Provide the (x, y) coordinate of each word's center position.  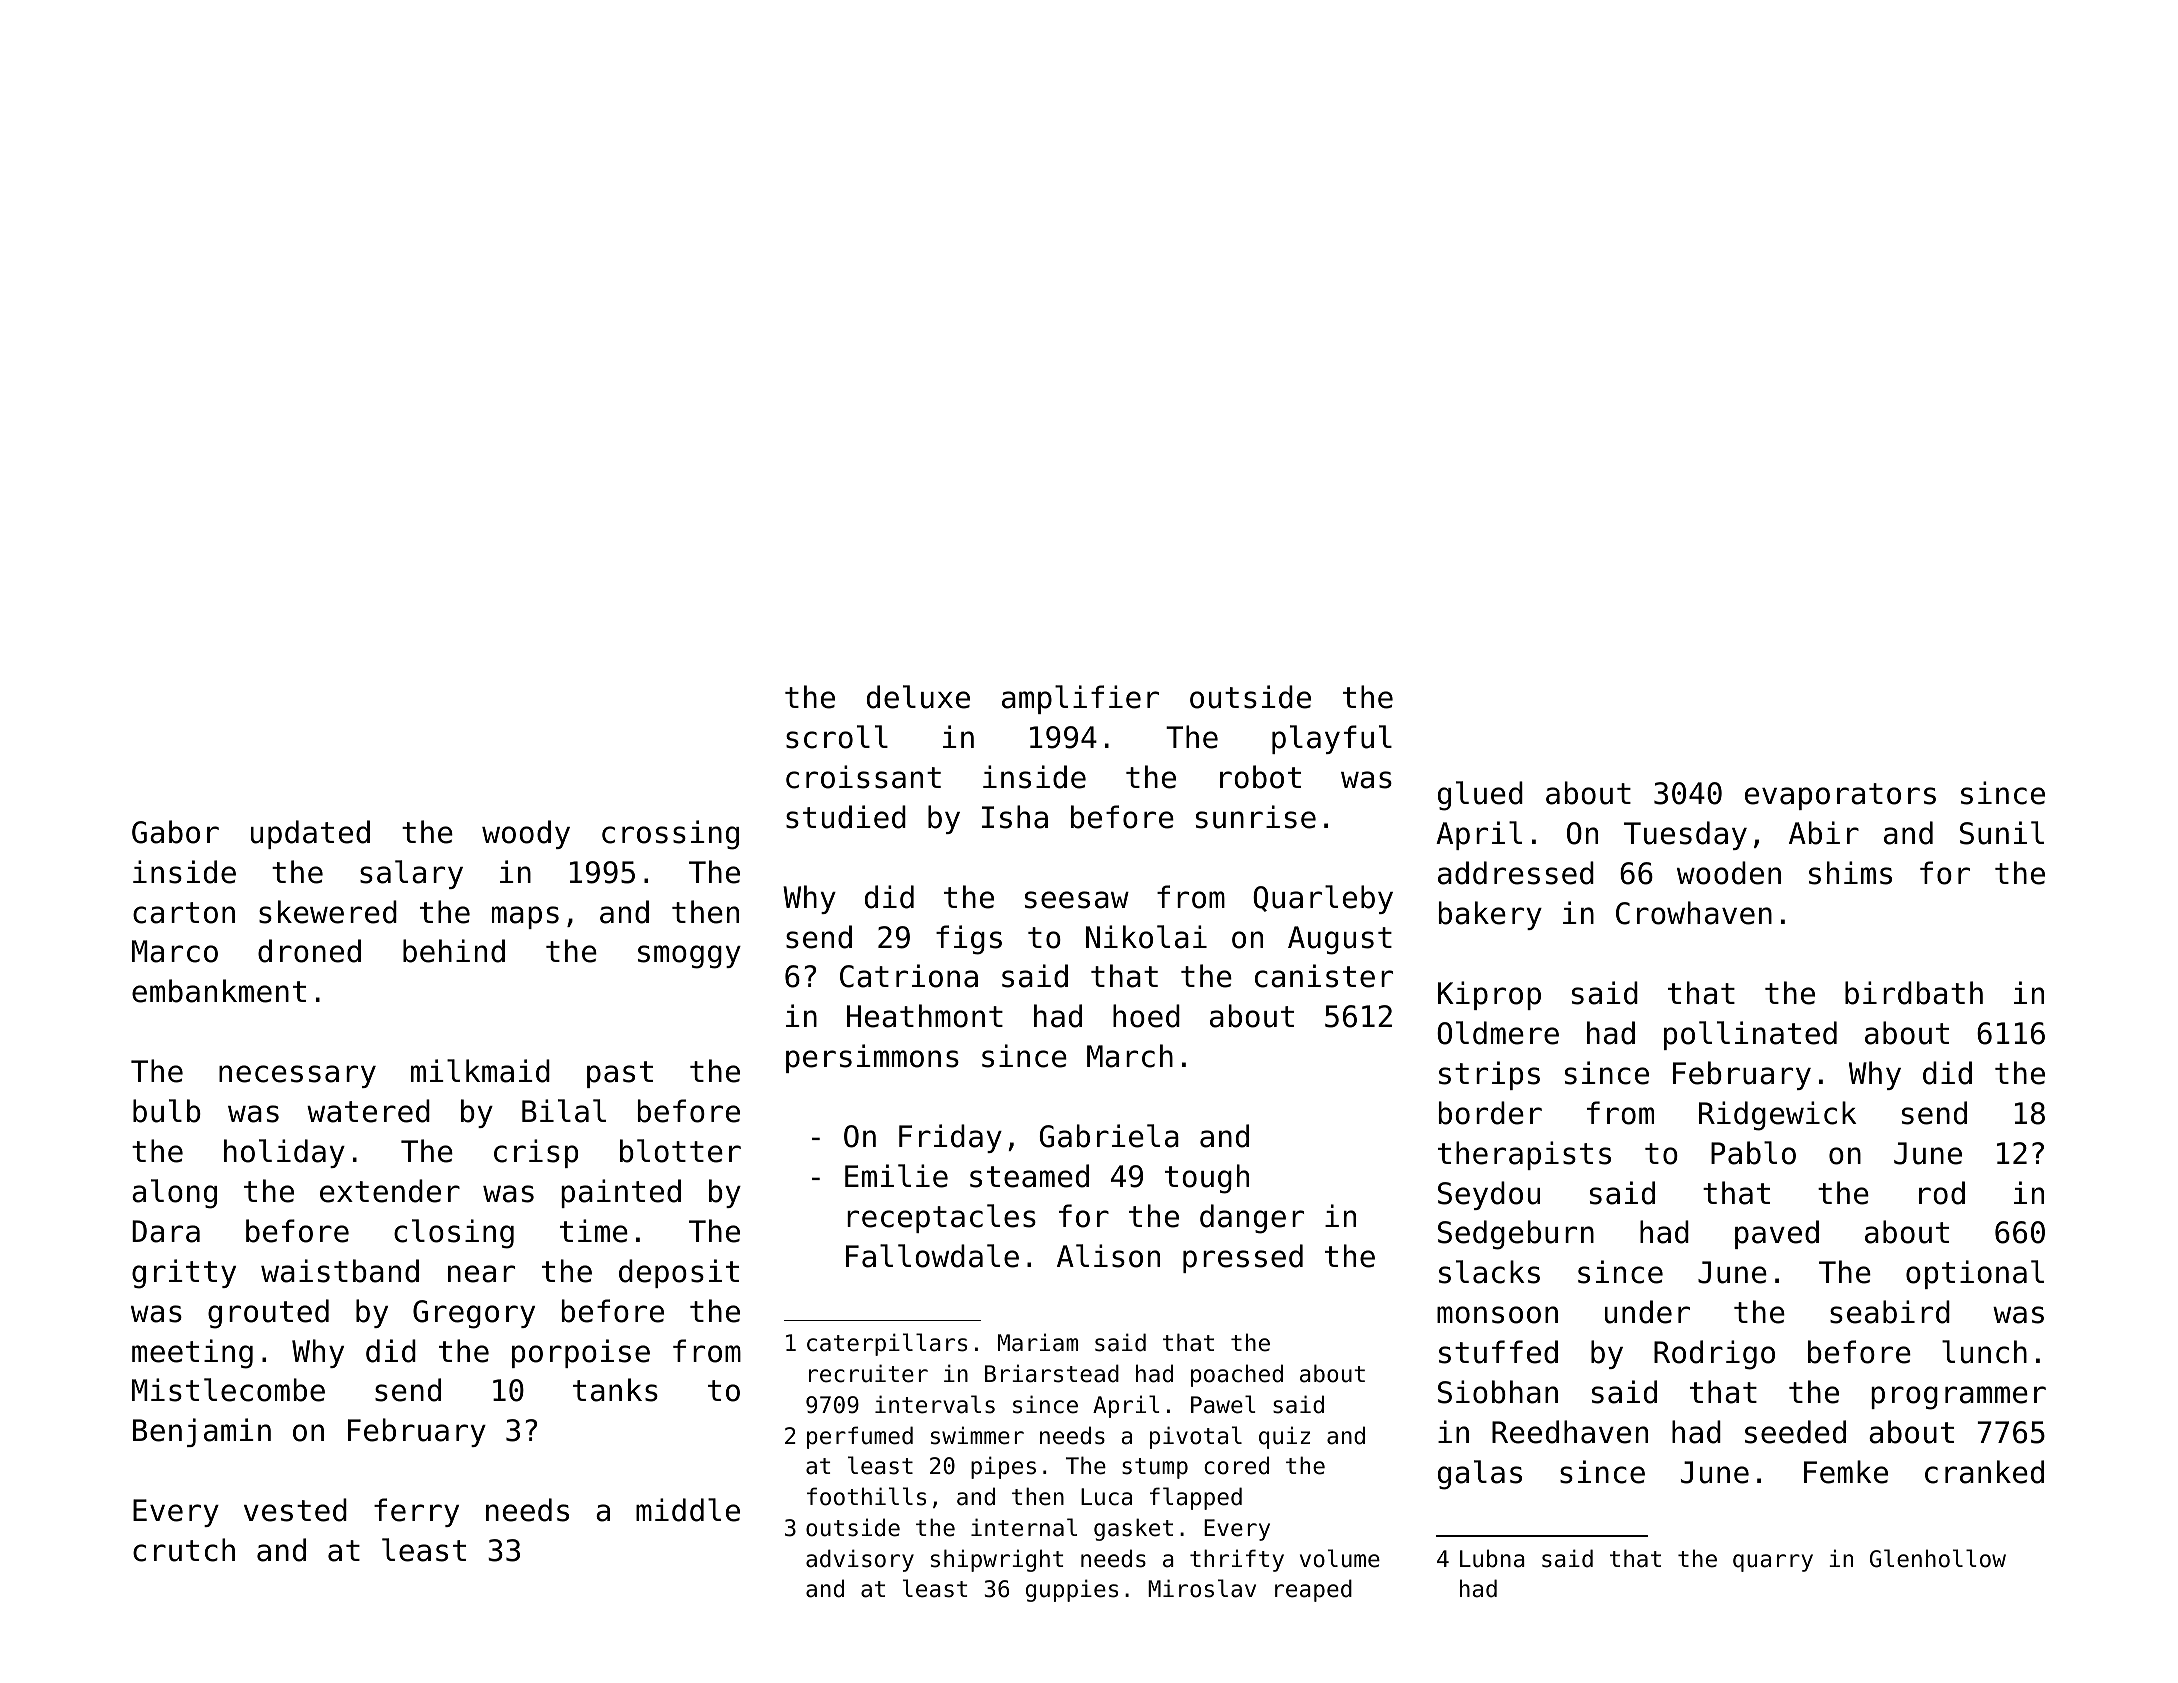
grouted (268, 1314)
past (620, 1074)
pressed (1243, 1258)
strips (1489, 1075)
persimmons (872, 1058)
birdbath (1914, 993)
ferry (416, 1512)
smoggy (689, 957)
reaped (1313, 1590)
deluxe (918, 697)
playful (1332, 739)
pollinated (1750, 1035)
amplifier (1080, 699)
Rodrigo (1714, 1355)
